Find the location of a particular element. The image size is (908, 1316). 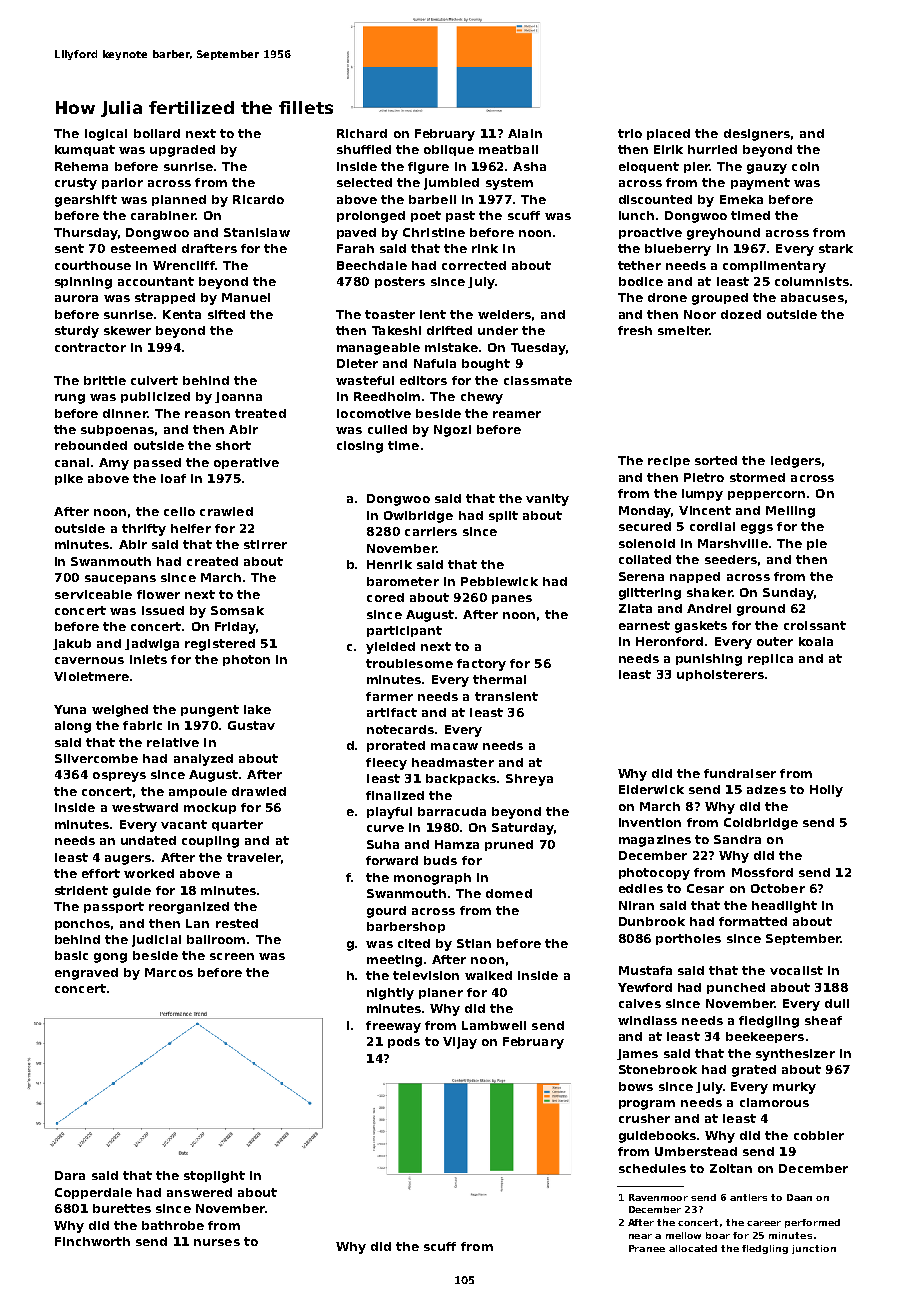

oblique is located at coordinates (449, 150).
